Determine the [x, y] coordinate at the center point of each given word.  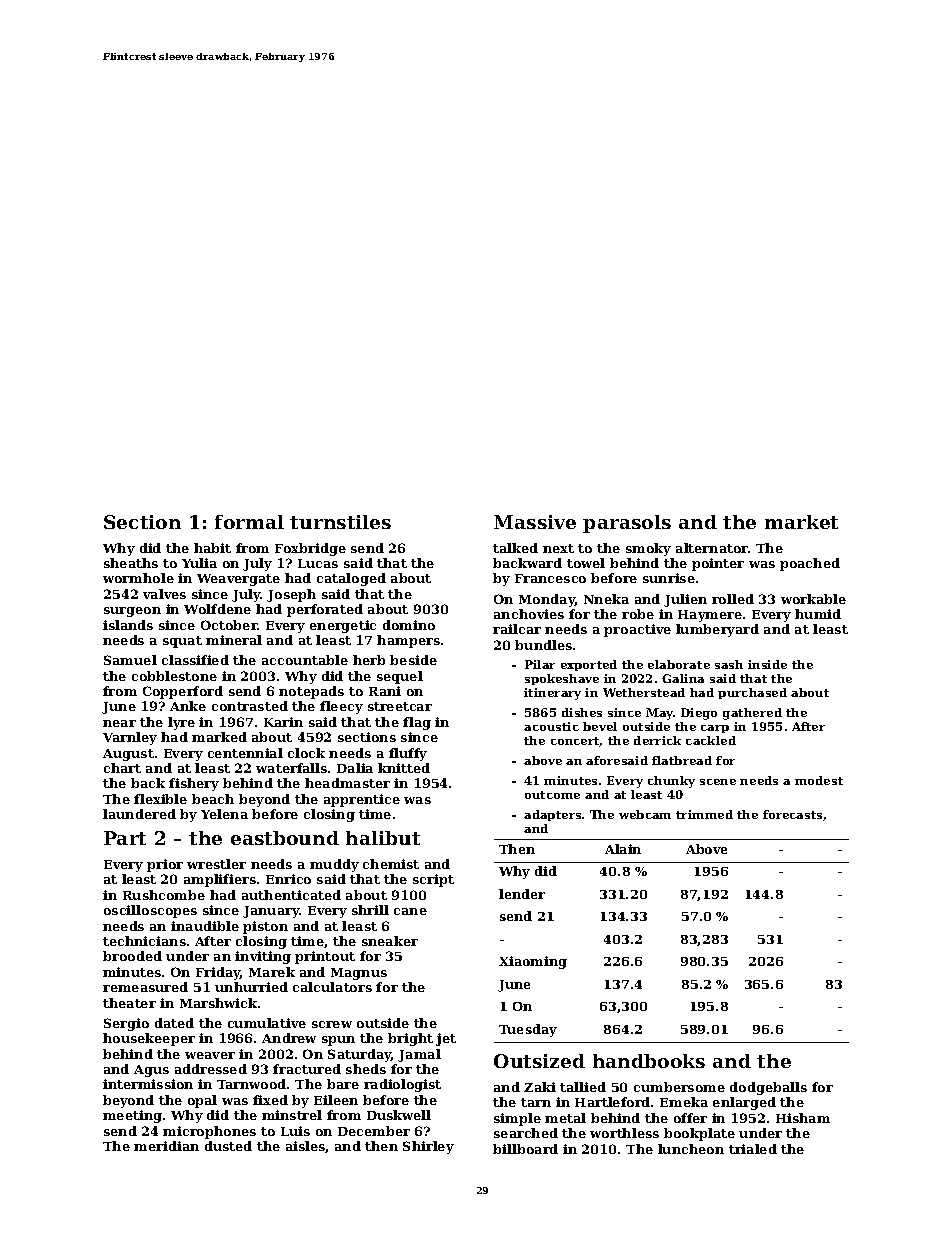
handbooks [649, 1061]
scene [718, 782]
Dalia [355, 768]
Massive [535, 522]
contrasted [250, 706]
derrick [657, 740]
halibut [383, 838]
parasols [627, 524]
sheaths [131, 563]
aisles [306, 1147]
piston [265, 927]
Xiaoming [533, 962]
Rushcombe [164, 895]
